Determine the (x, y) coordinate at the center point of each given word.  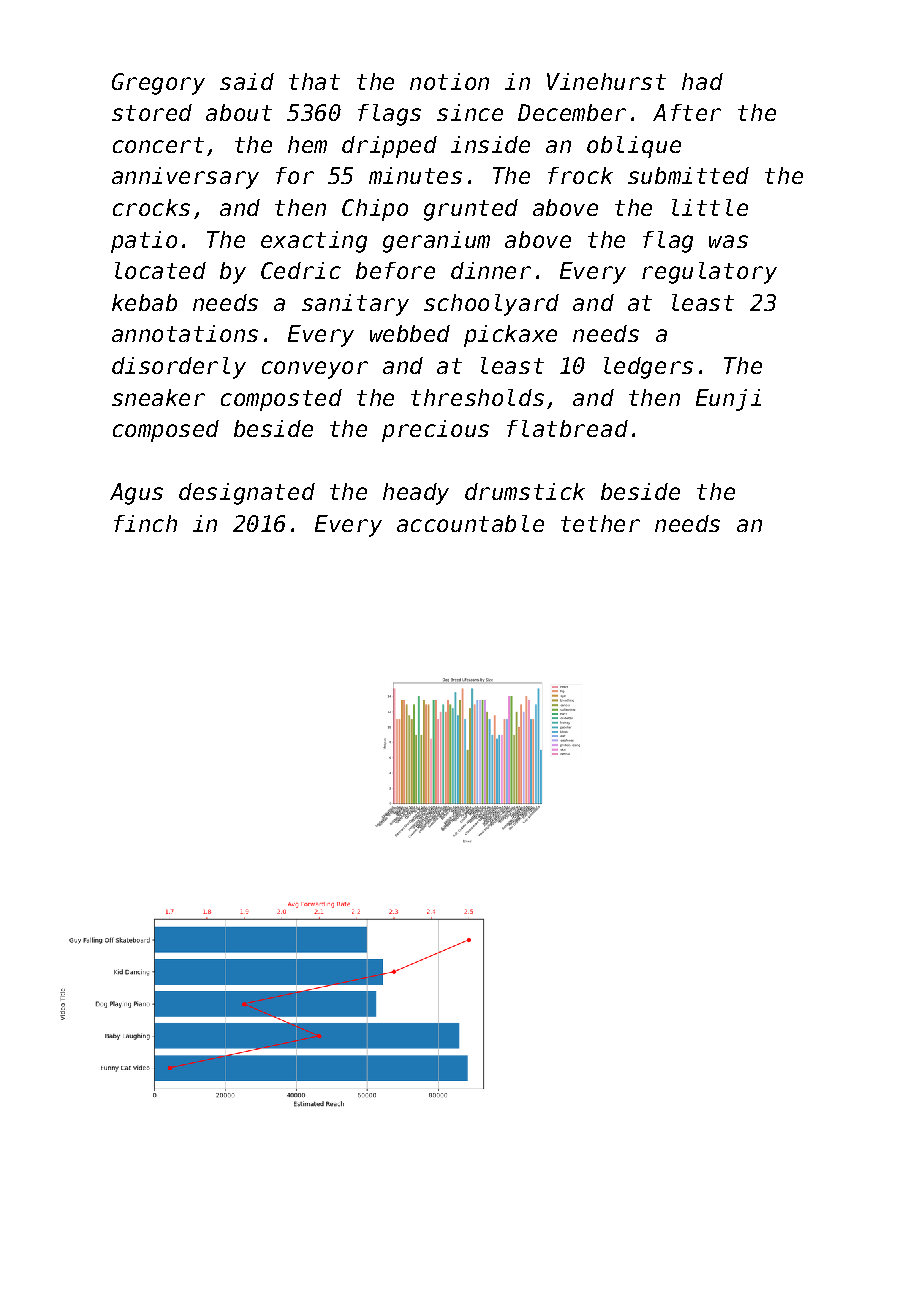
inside (490, 144)
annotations (185, 333)
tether (600, 523)
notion (449, 81)
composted (281, 400)
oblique (634, 147)
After (687, 112)
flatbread (567, 428)
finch (145, 523)
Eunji (728, 400)
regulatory (709, 273)
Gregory (158, 84)
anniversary (185, 178)
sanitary (355, 305)
